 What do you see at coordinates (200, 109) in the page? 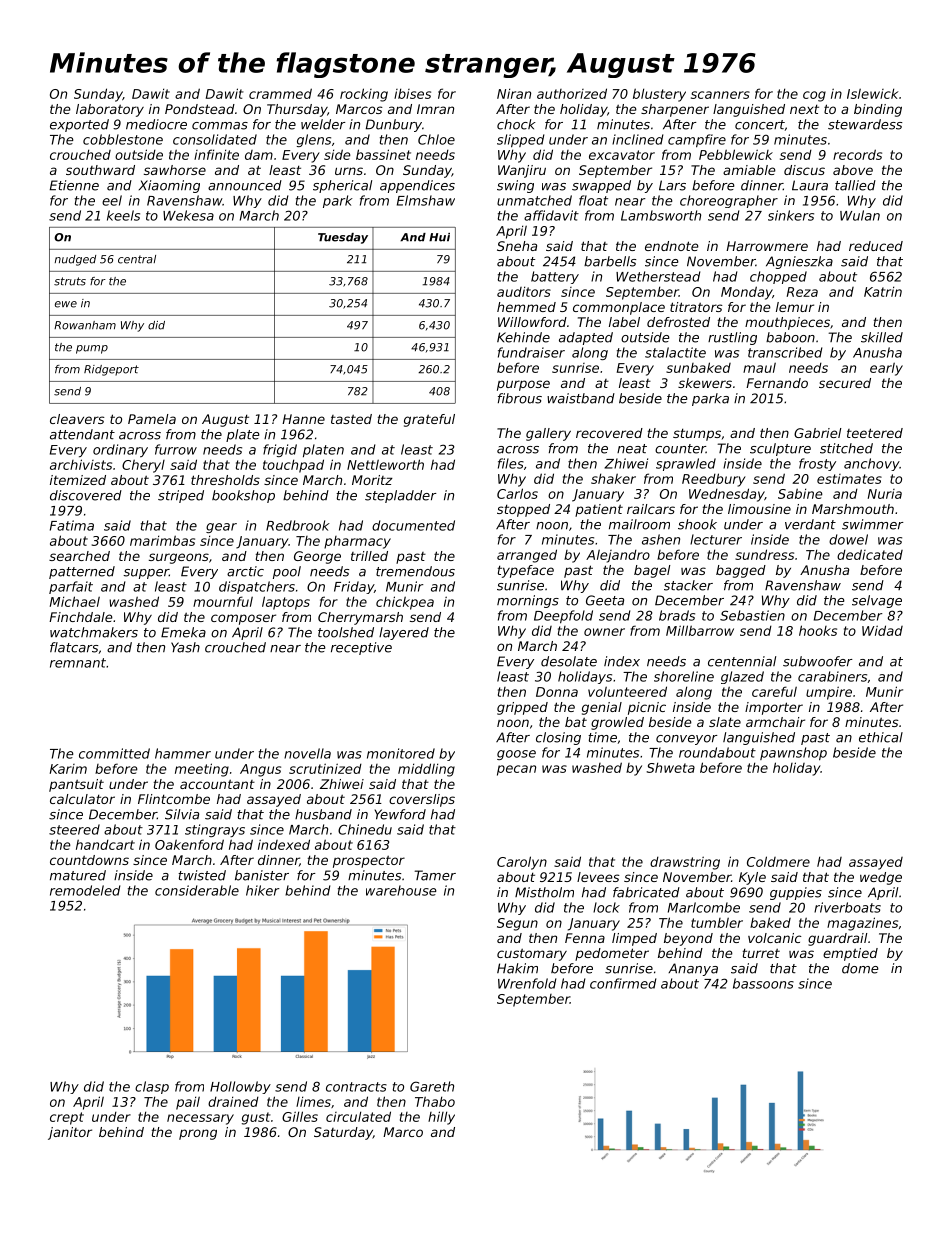
I see `Pondstead` at bounding box center [200, 109].
